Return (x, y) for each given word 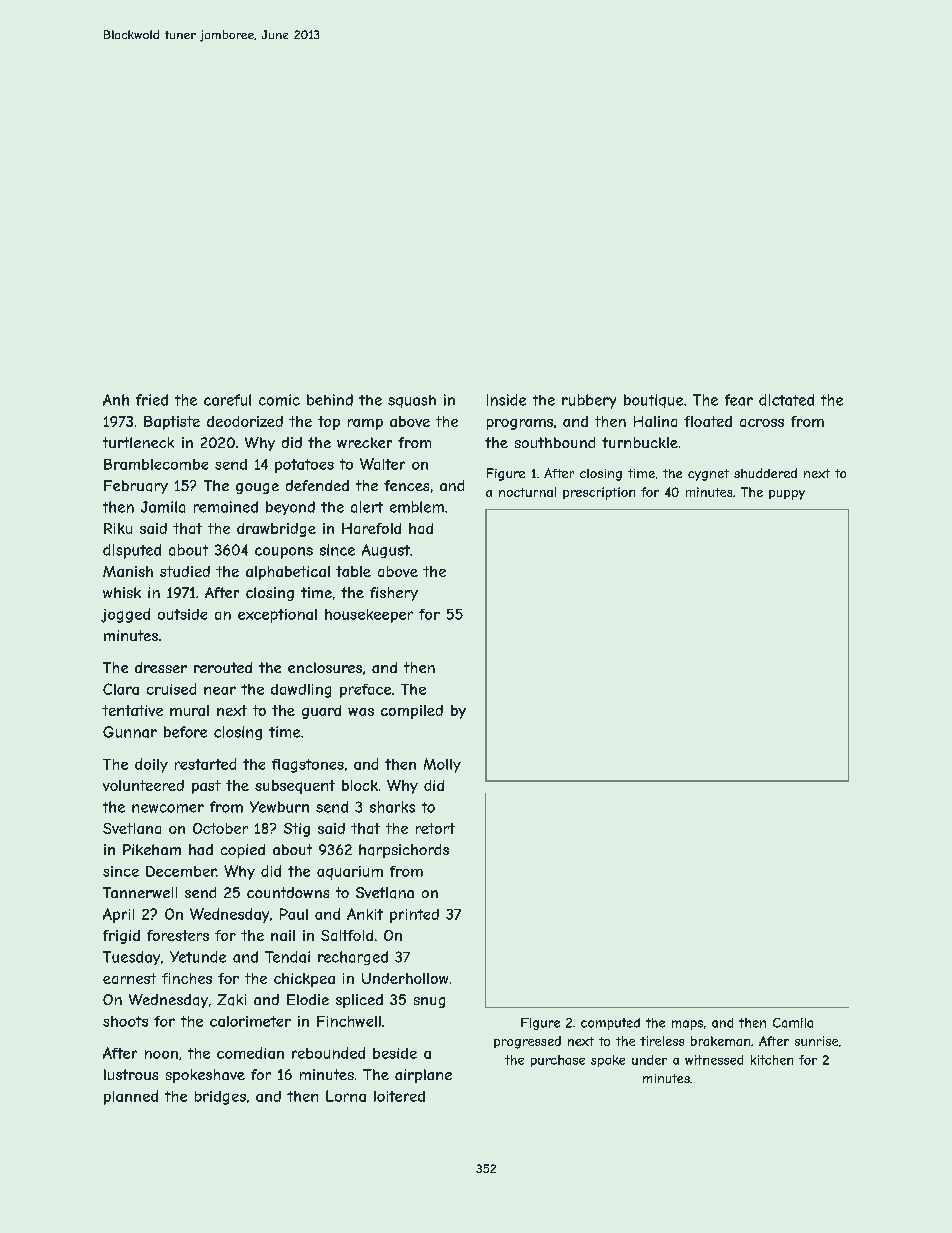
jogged (125, 615)
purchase (558, 1061)
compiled (412, 712)
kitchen (772, 1060)
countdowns (288, 892)
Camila (793, 1023)
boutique (653, 401)
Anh (116, 400)
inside (506, 400)
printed (414, 916)
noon (161, 1054)
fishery (394, 594)
